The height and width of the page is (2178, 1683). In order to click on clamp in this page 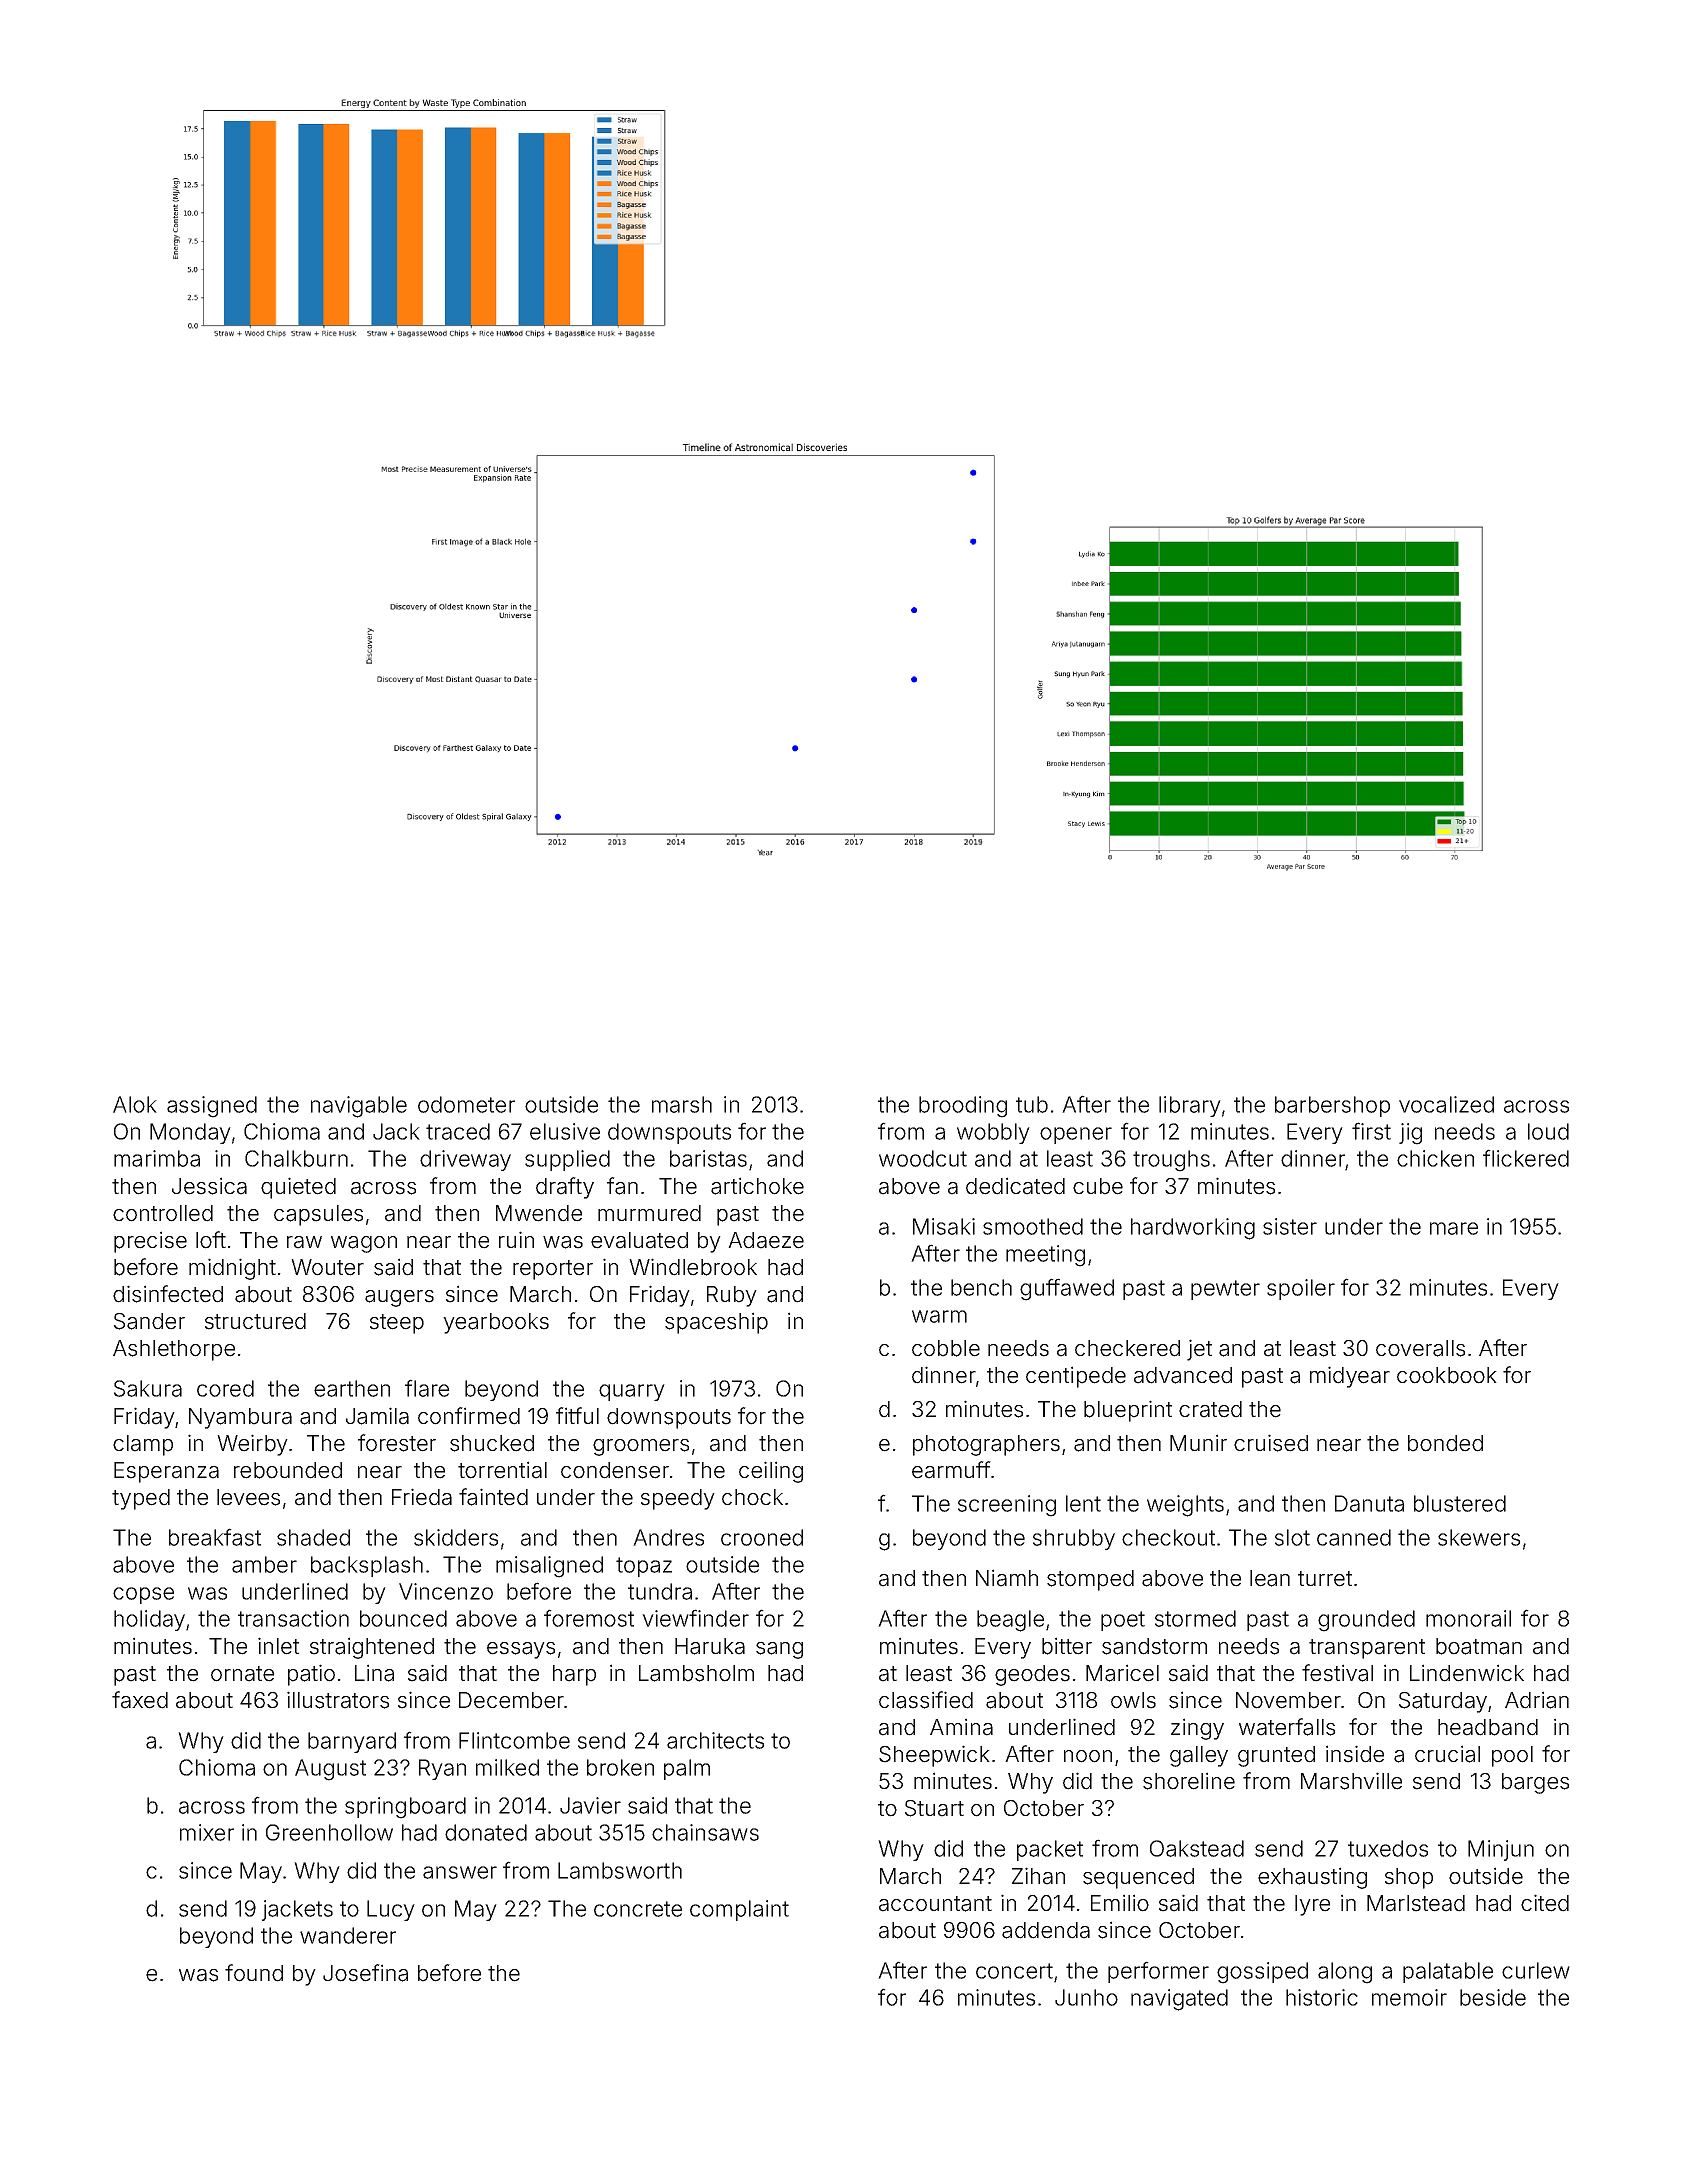, I will do `click(143, 1445)`.
